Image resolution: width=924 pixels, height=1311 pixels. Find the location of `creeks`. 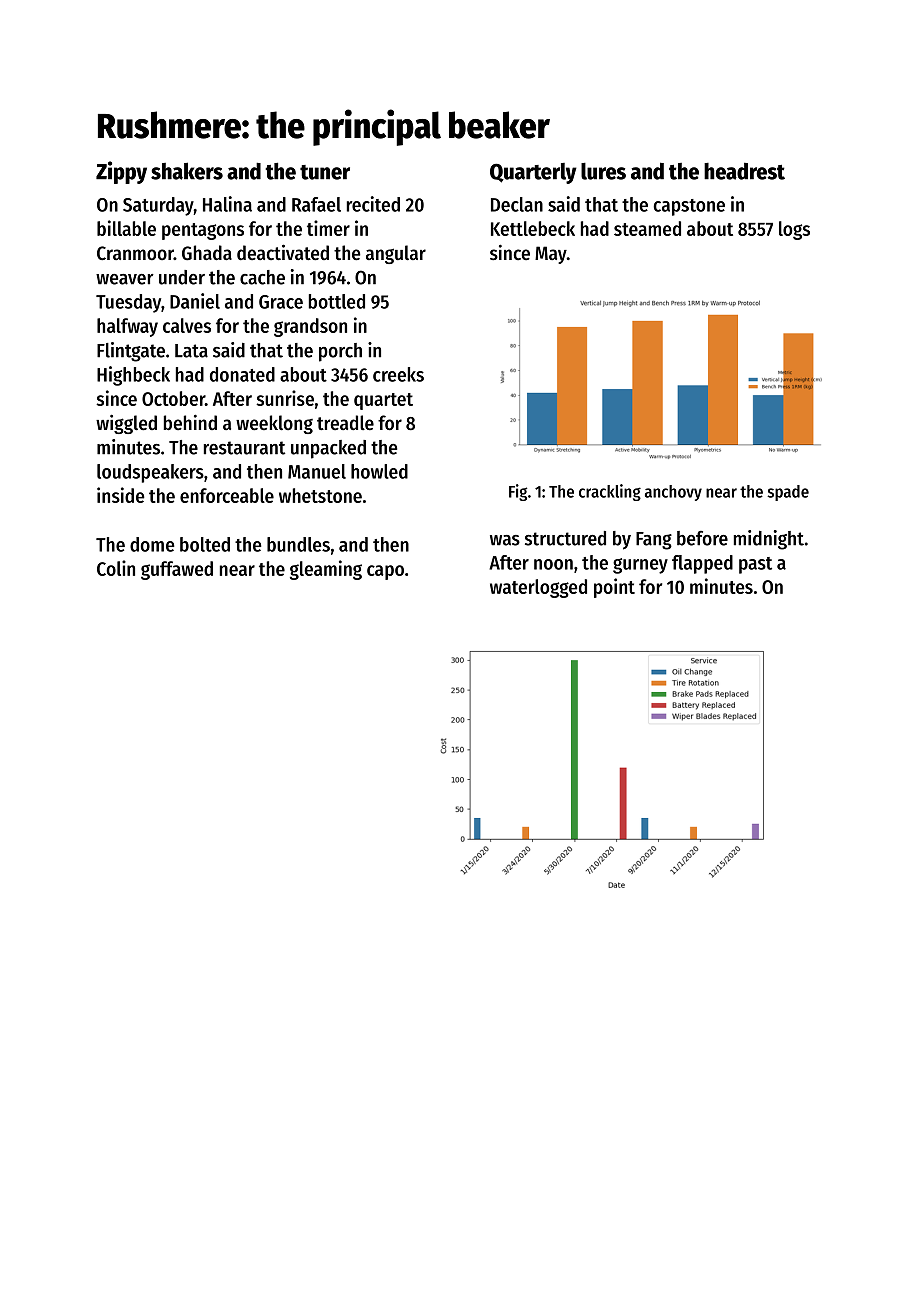

creeks is located at coordinates (398, 374).
